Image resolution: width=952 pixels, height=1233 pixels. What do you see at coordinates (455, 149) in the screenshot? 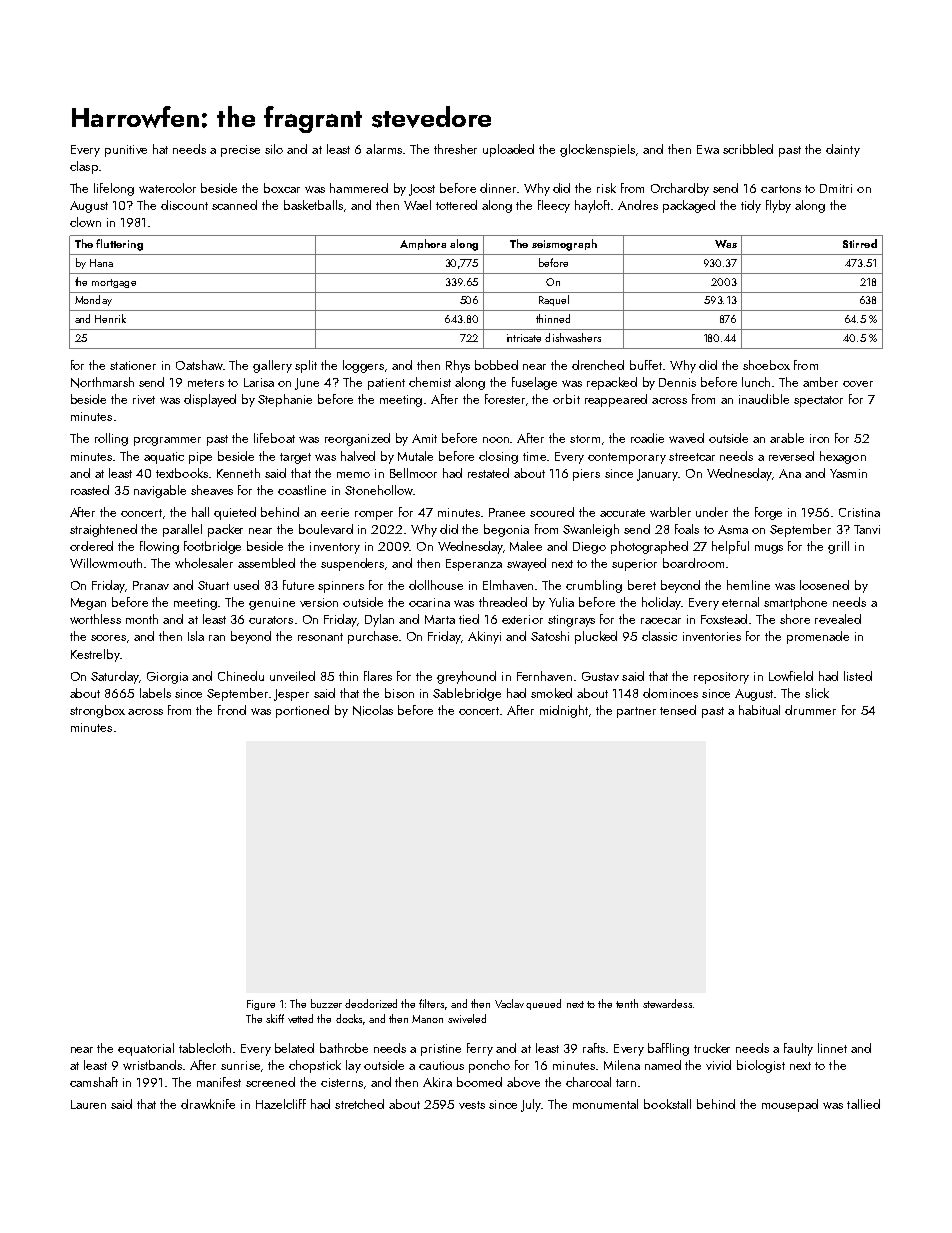
I see `thresher` at bounding box center [455, 149].
